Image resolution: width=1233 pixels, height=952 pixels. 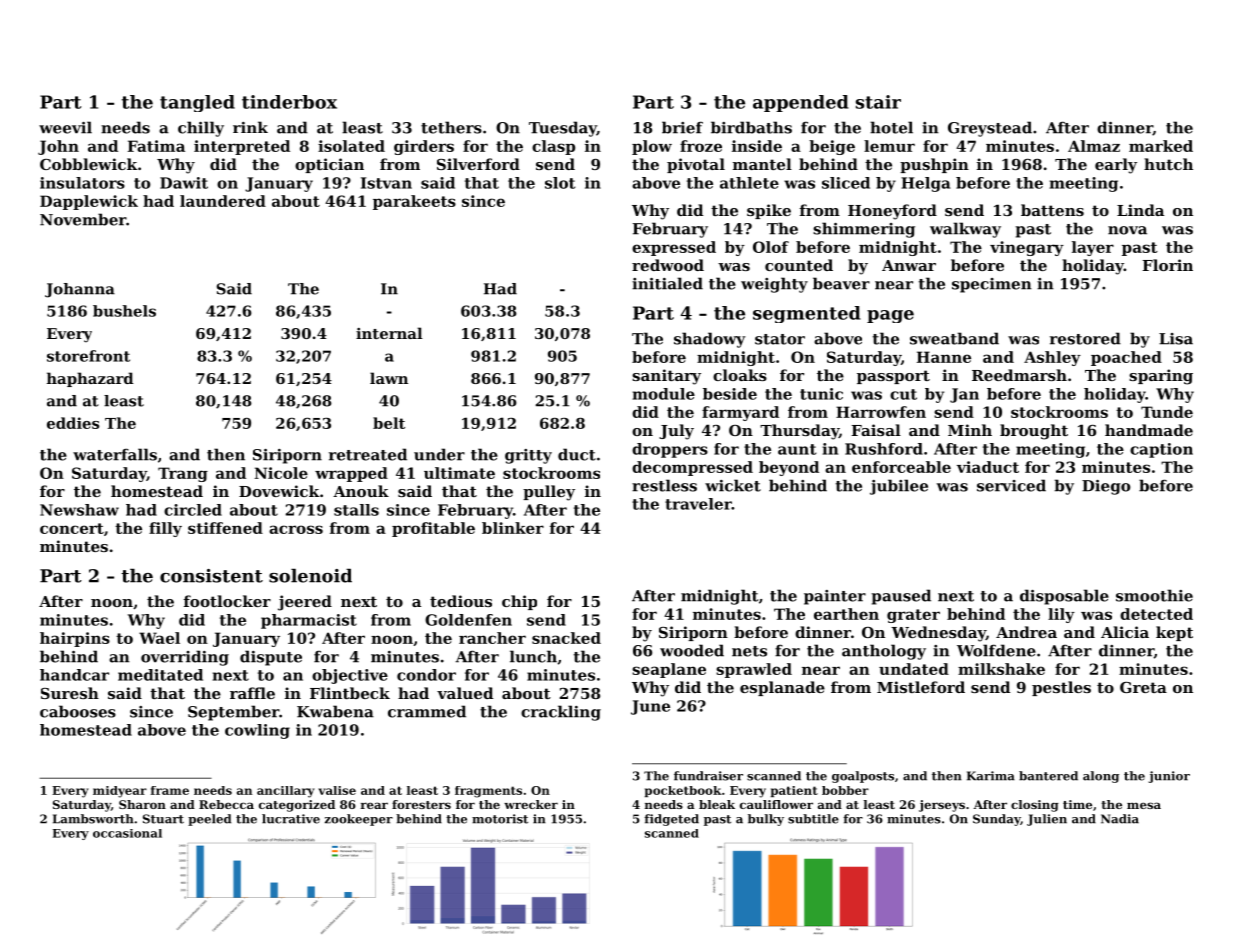 What do you see at coordinates (878, 102) in the screenshot?
I see `stair` at bounding box center [878, 102].
